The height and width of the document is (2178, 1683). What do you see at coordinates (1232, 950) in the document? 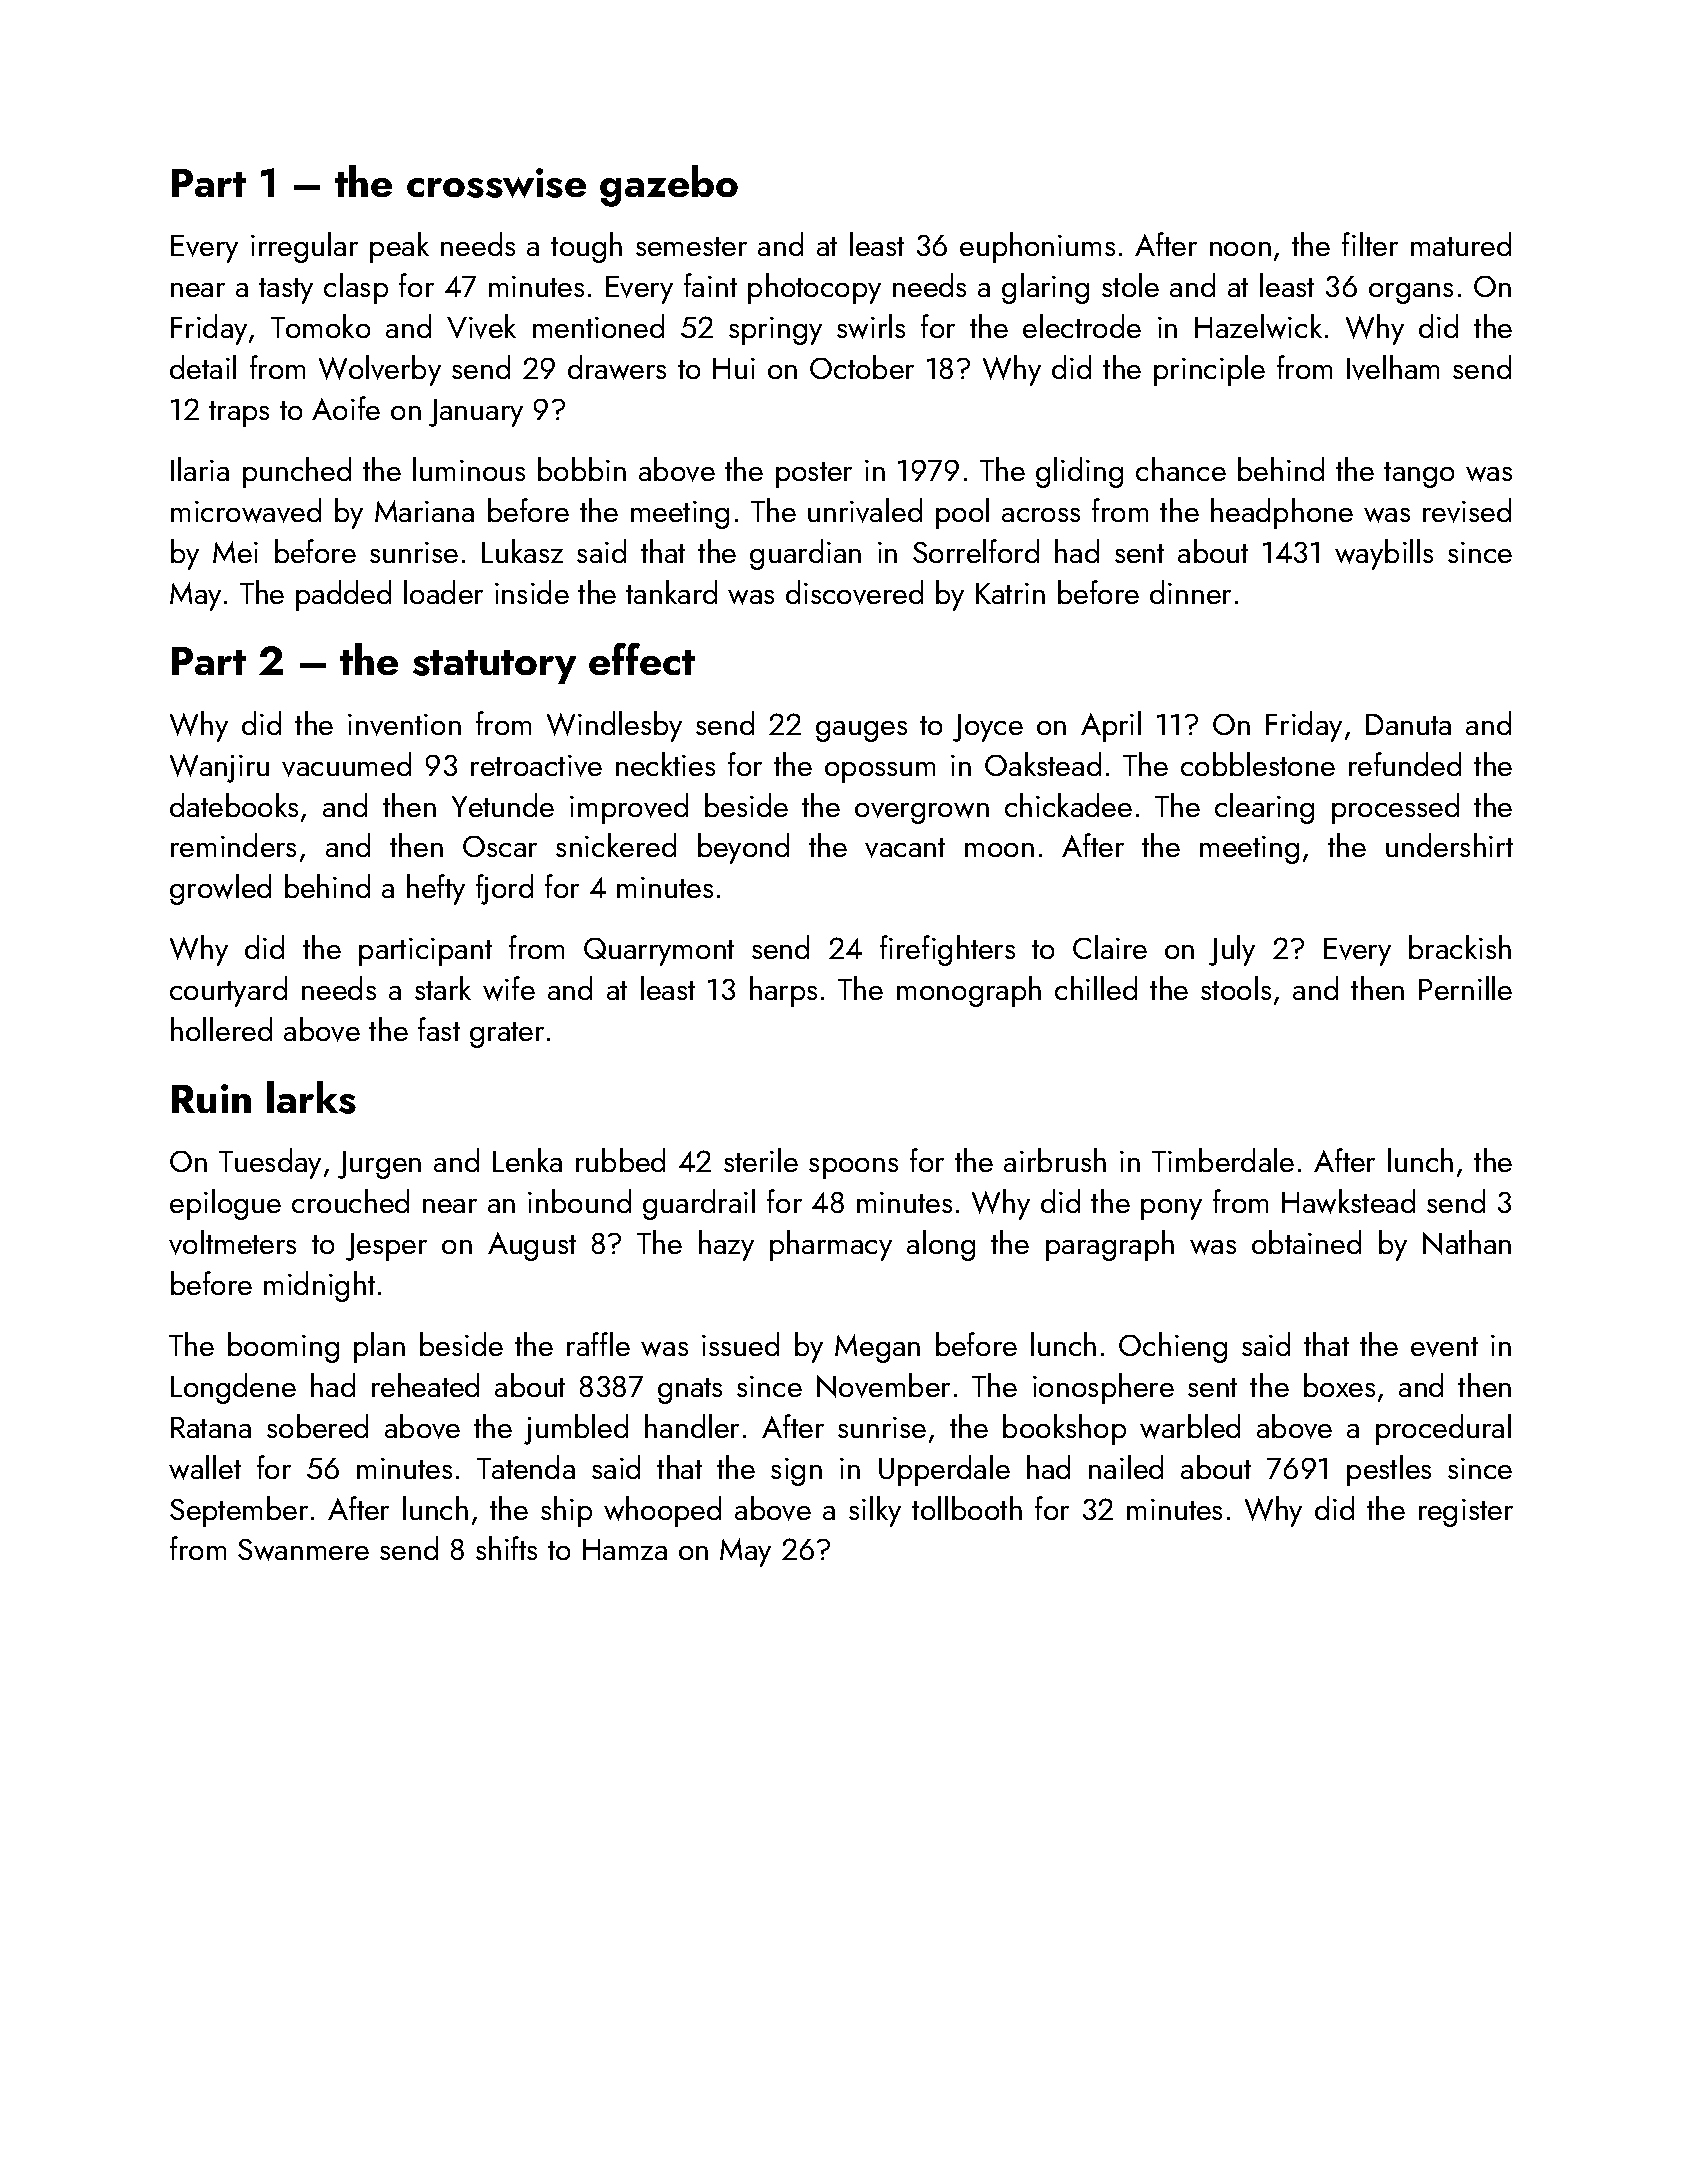
I see `July` at bounding box center [1232, 950].
